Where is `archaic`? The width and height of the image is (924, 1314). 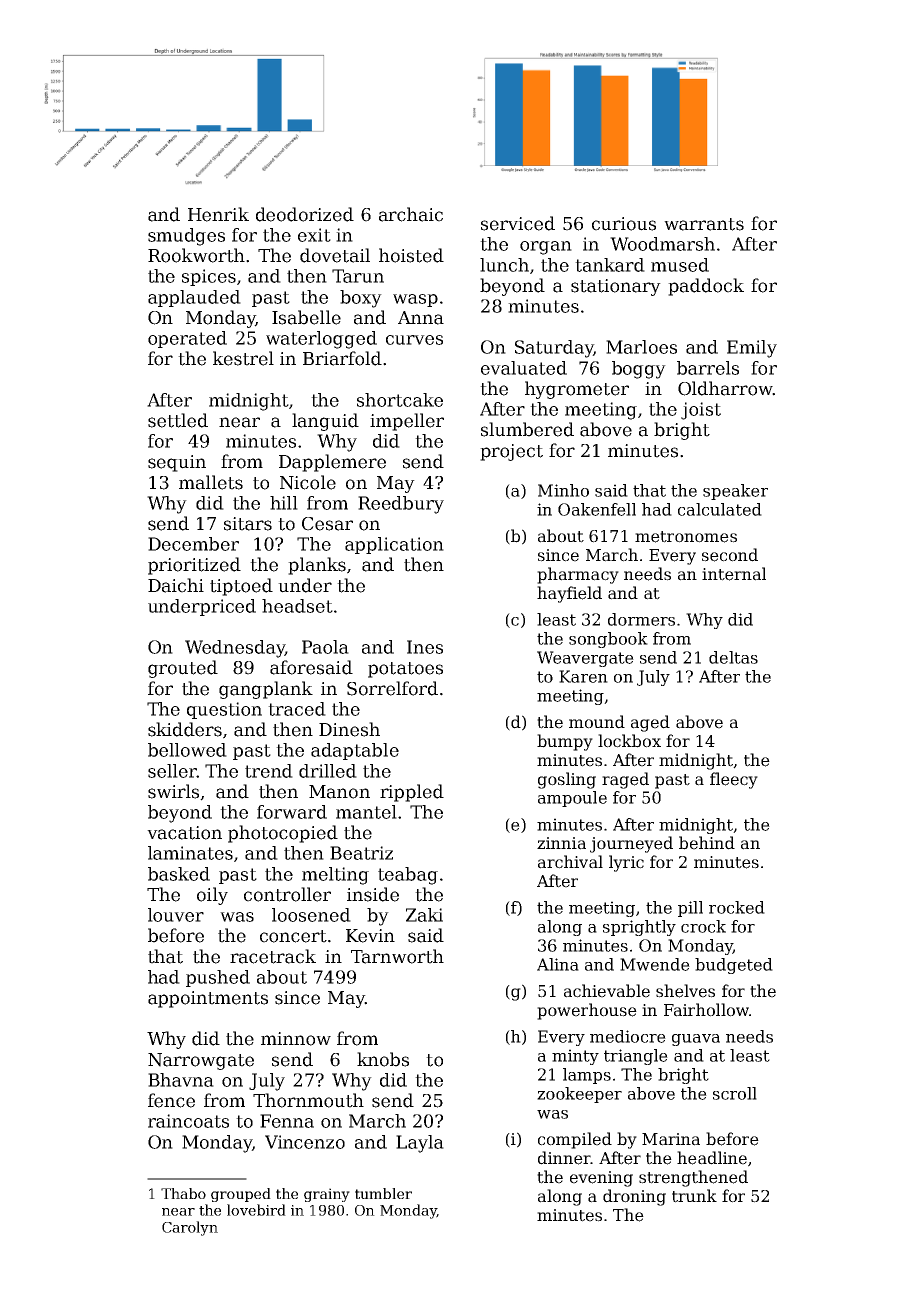 archaic is located at coordinates (411, 214).
